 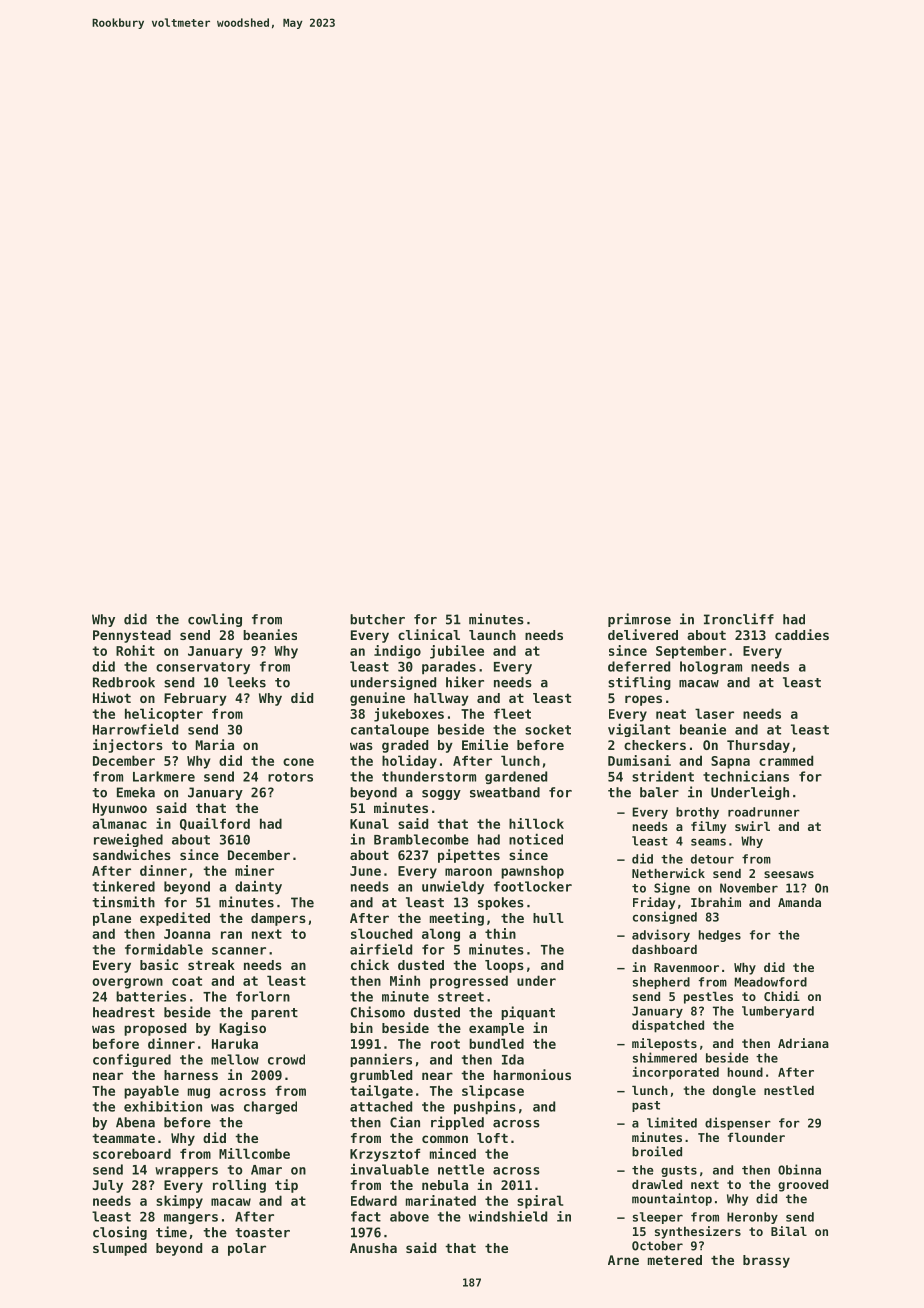 What do you see at coordinates (247, 1249) in the image?
I see `polar` at bounding box center [247, 1249].
